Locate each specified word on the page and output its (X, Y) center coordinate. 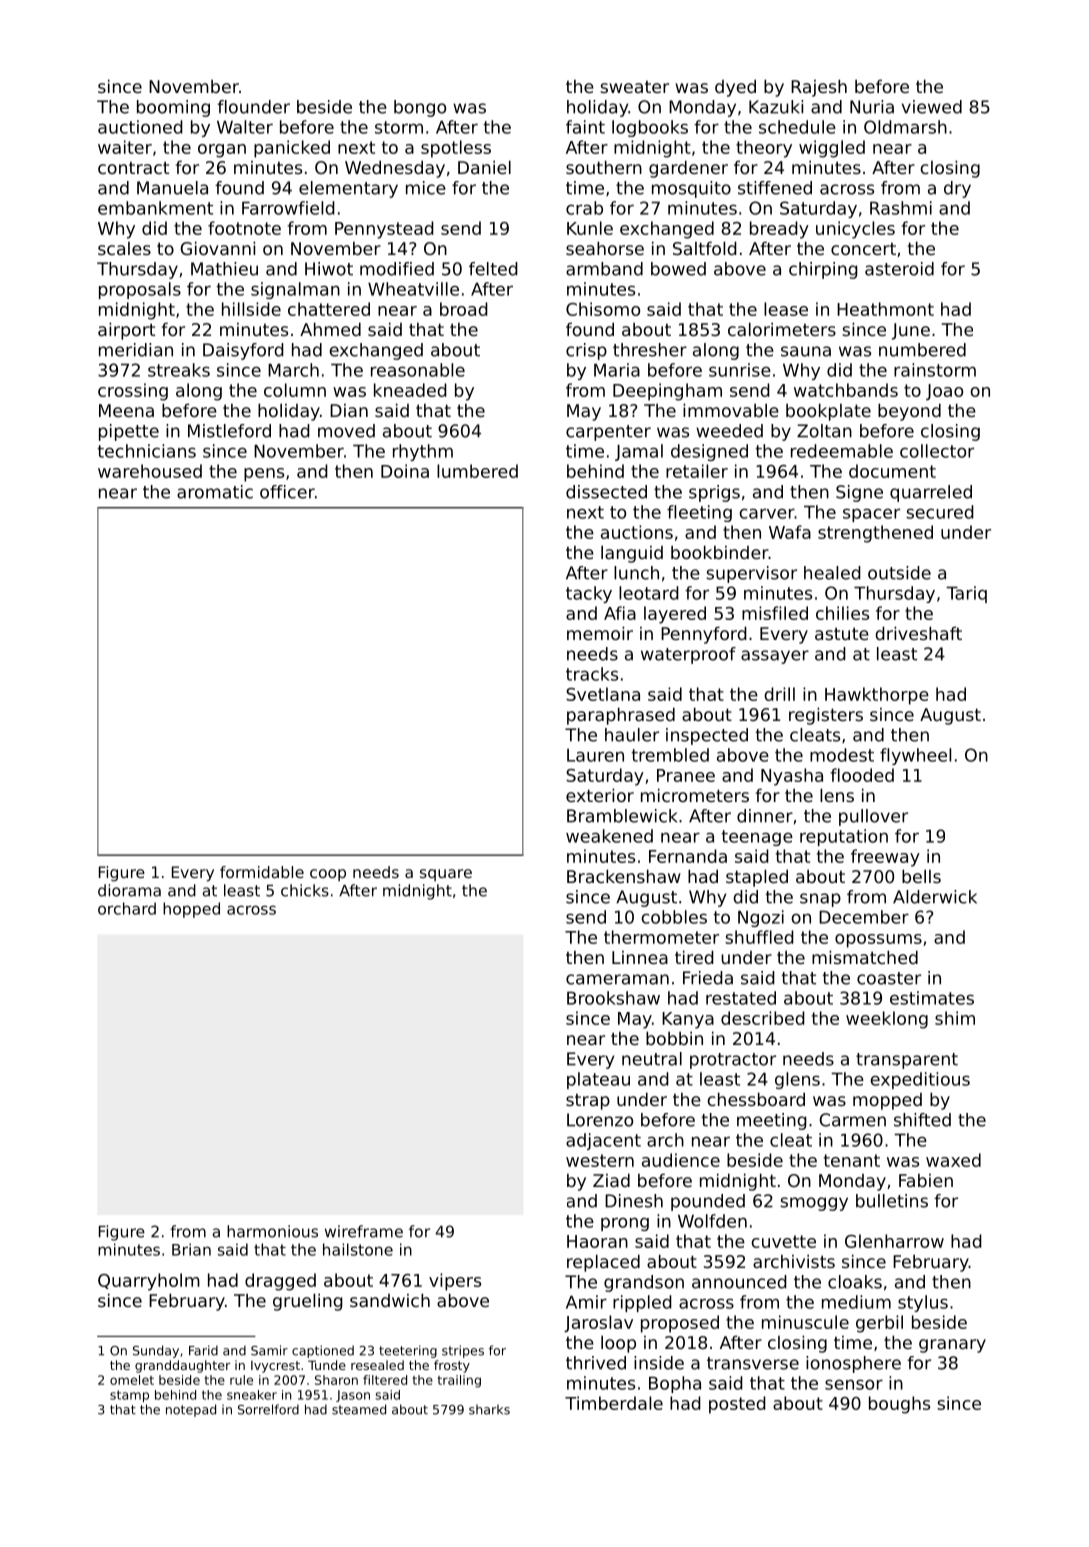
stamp (129, 1396)
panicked (292, 149)
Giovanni (218, 248)
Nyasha (792, 777)
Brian (191, 1249)
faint (585, 127)
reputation (844, 837)
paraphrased (621, 716)
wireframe (364, 1231)
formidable (262, 872)
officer (287, 492)
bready (779, 230)
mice (426, 188)
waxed (953, 1160)
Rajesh (819, 88)
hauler (632, 735)
